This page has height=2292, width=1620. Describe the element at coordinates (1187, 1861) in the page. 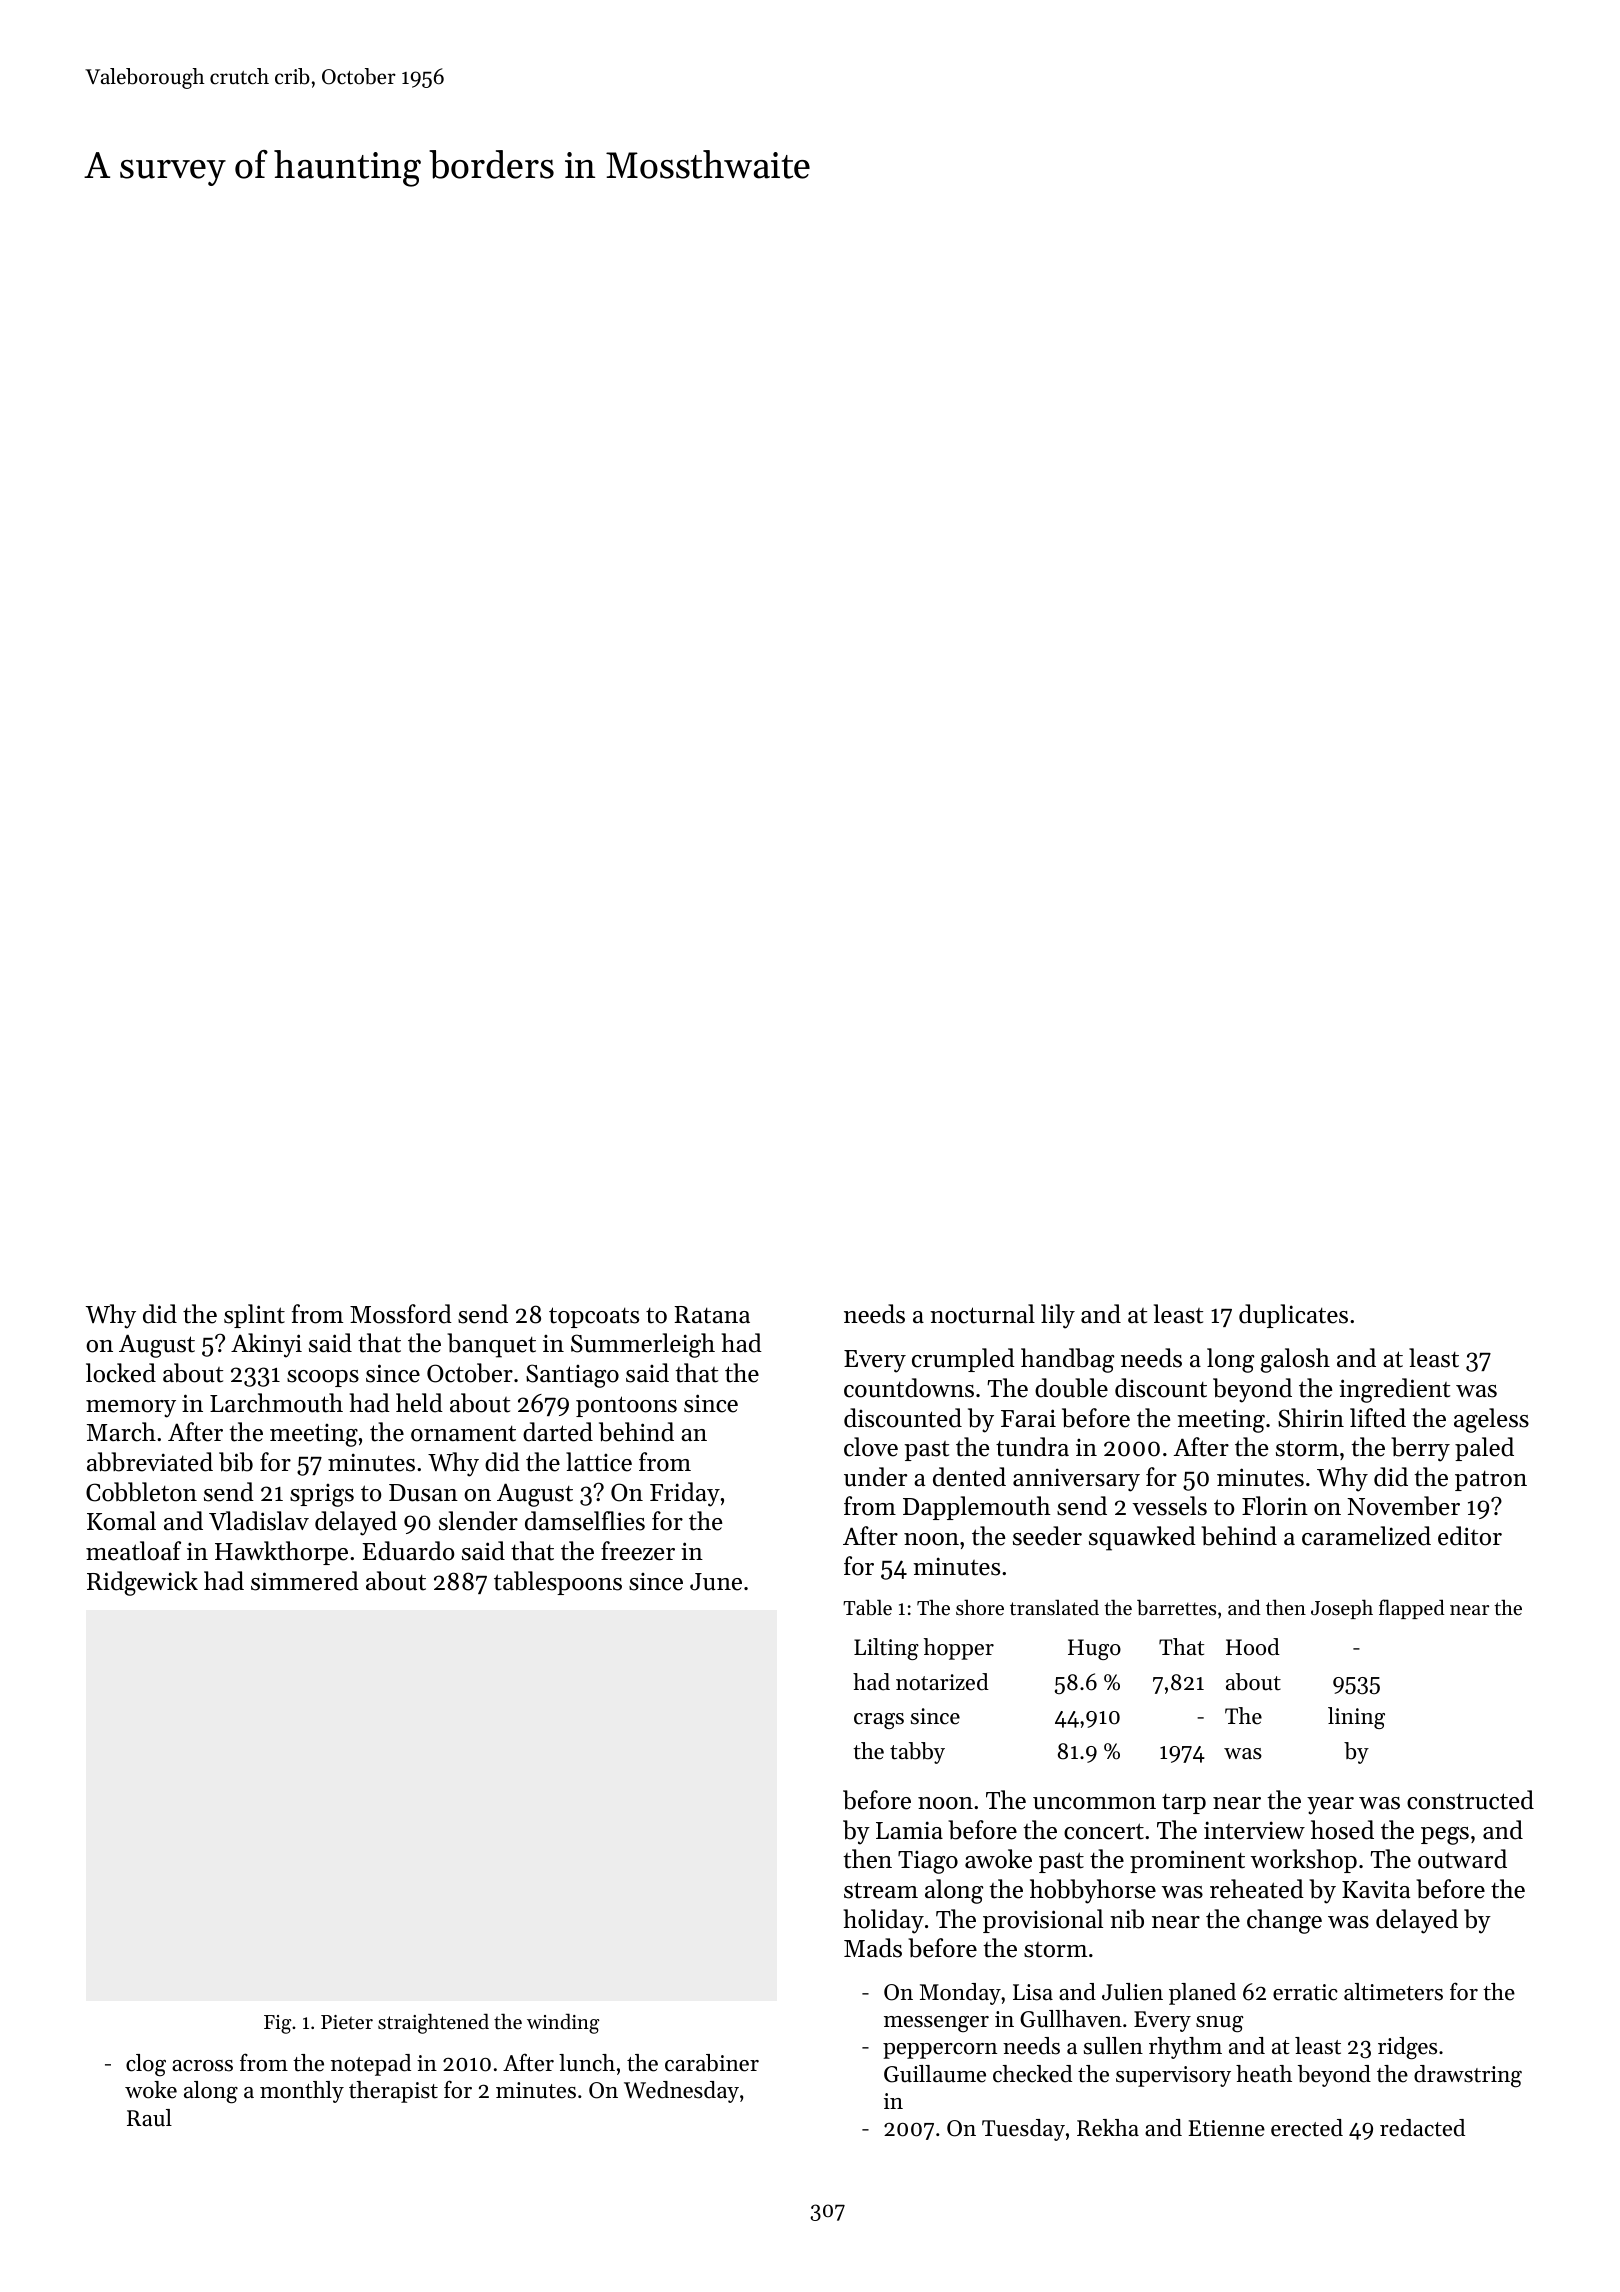

I see `prominent` at that location.
